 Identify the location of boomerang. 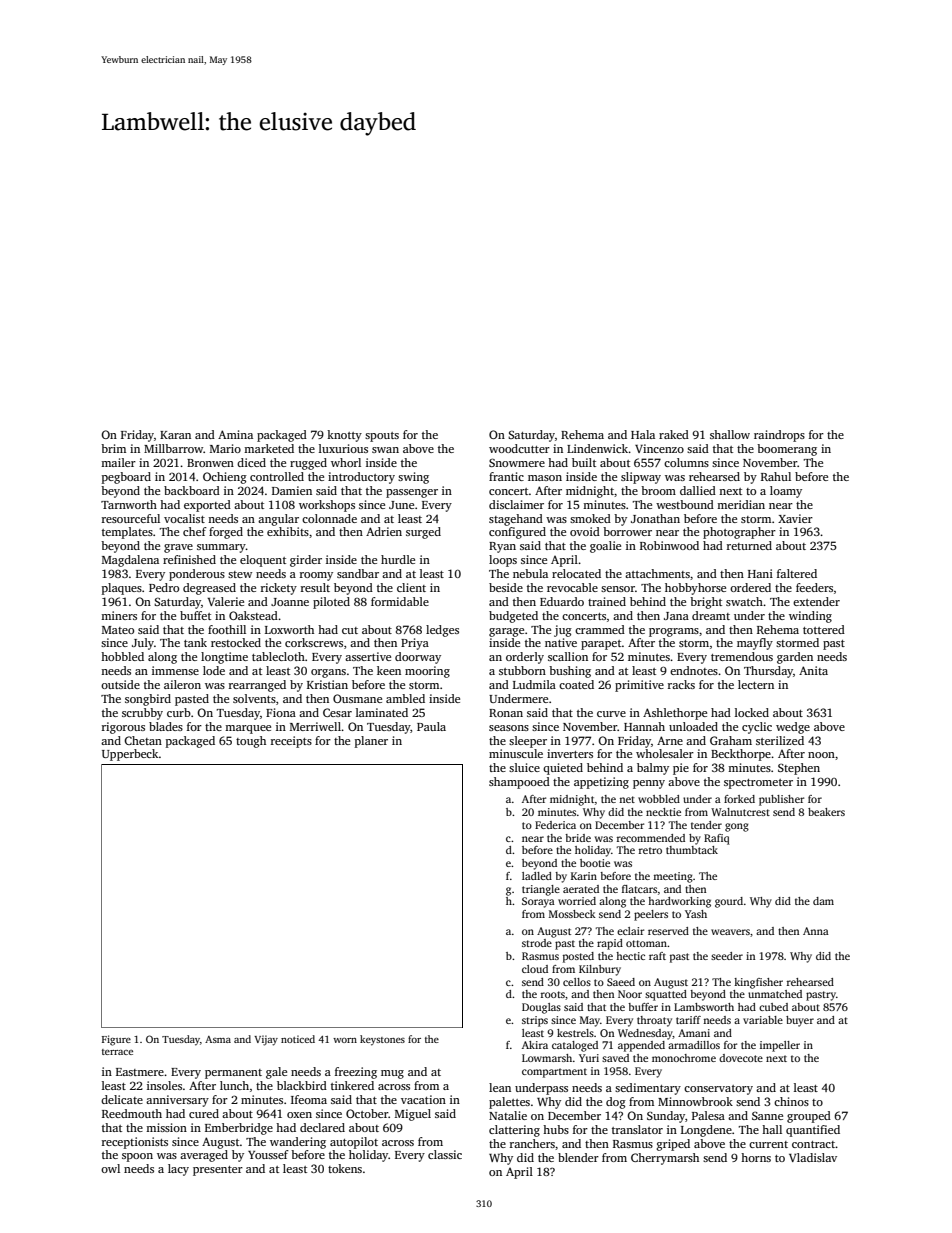
(787, 450).
